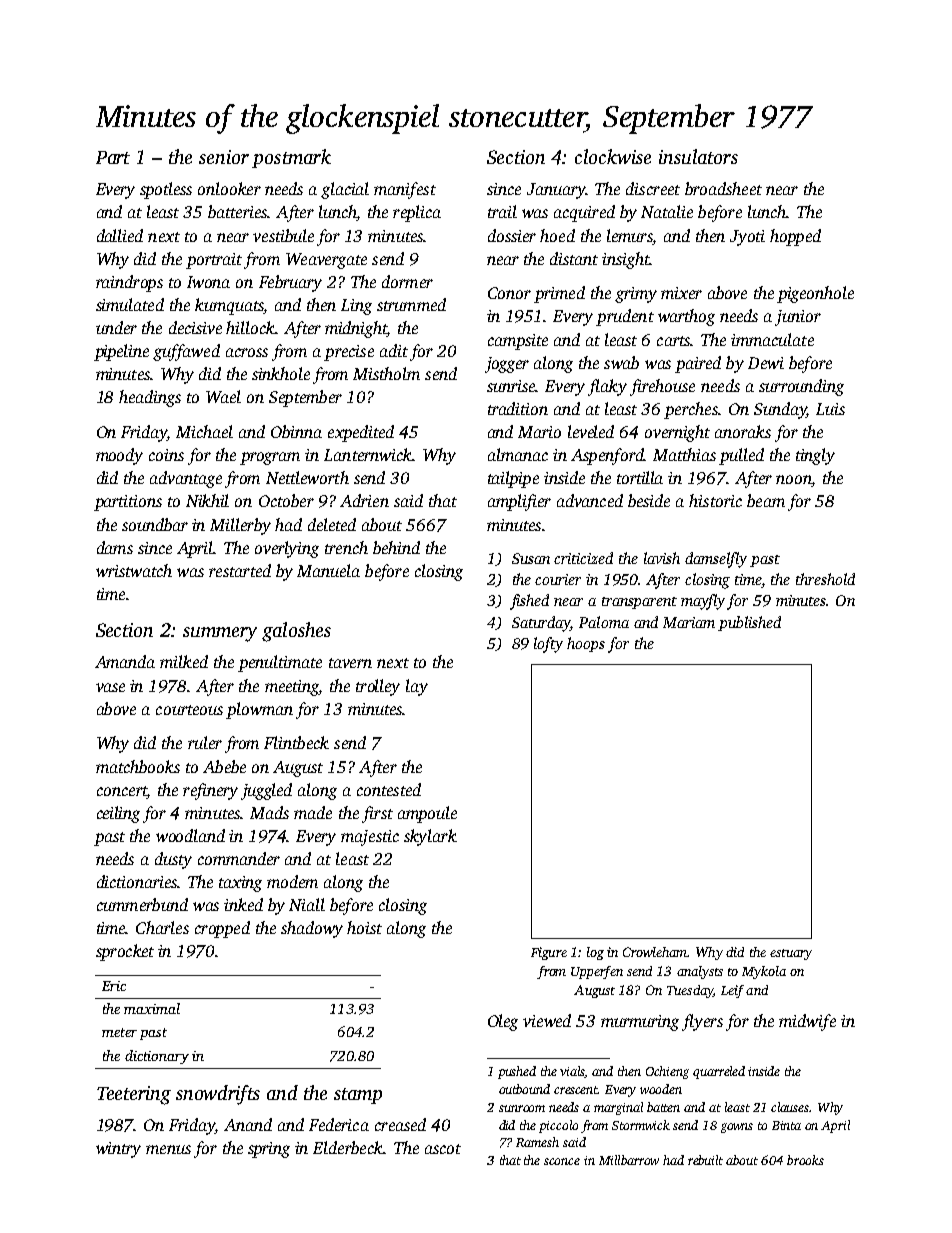 The width and height of the image is (952, 1233). Describe the element at coordinates (807, 1022) in the image. I see `midwife` at that location.
